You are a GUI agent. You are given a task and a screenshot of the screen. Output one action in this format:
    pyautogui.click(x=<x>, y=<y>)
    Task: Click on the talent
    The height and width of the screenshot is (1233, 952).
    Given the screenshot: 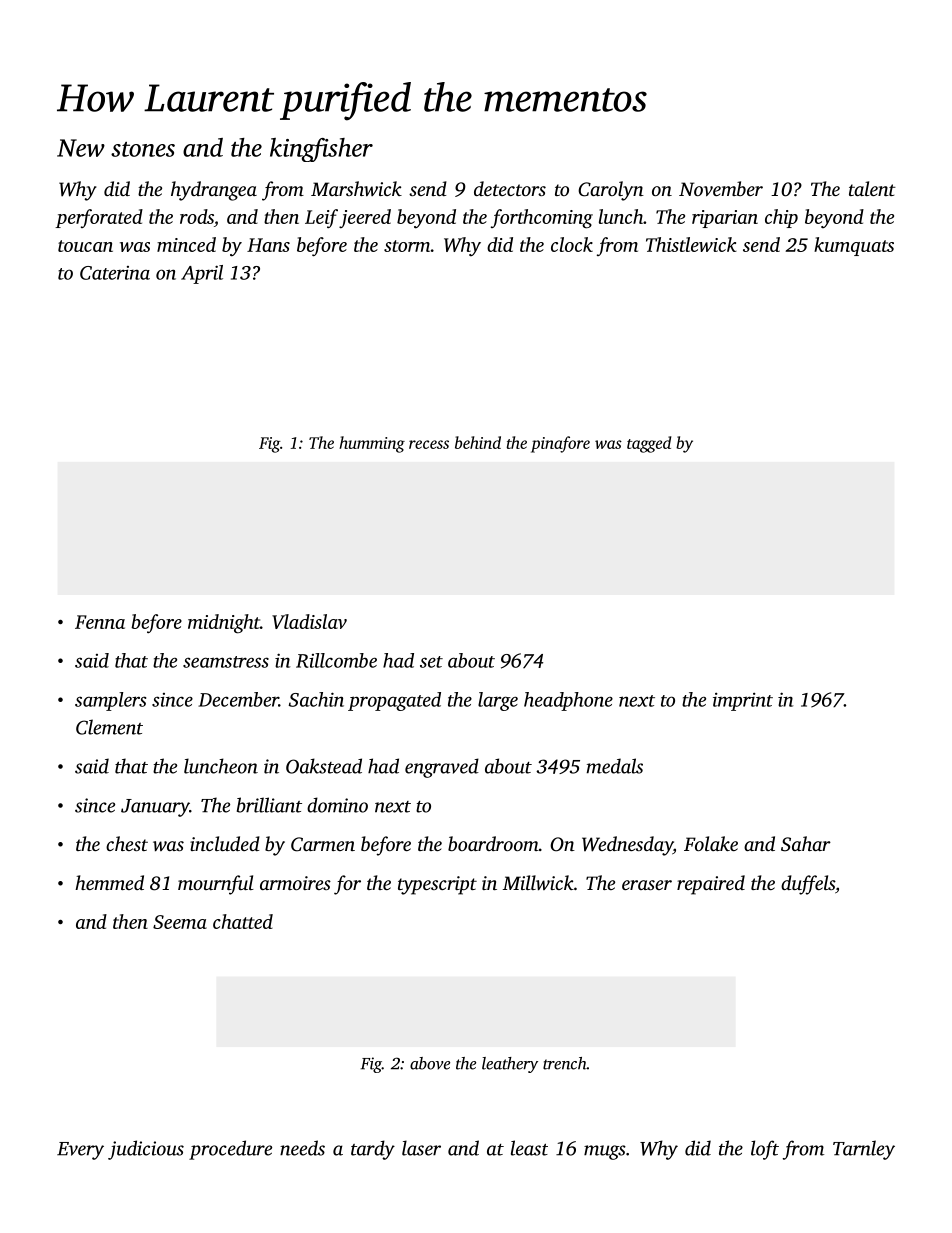 What is the action you would take?
    pyautogui.click(x=872, y=188)
